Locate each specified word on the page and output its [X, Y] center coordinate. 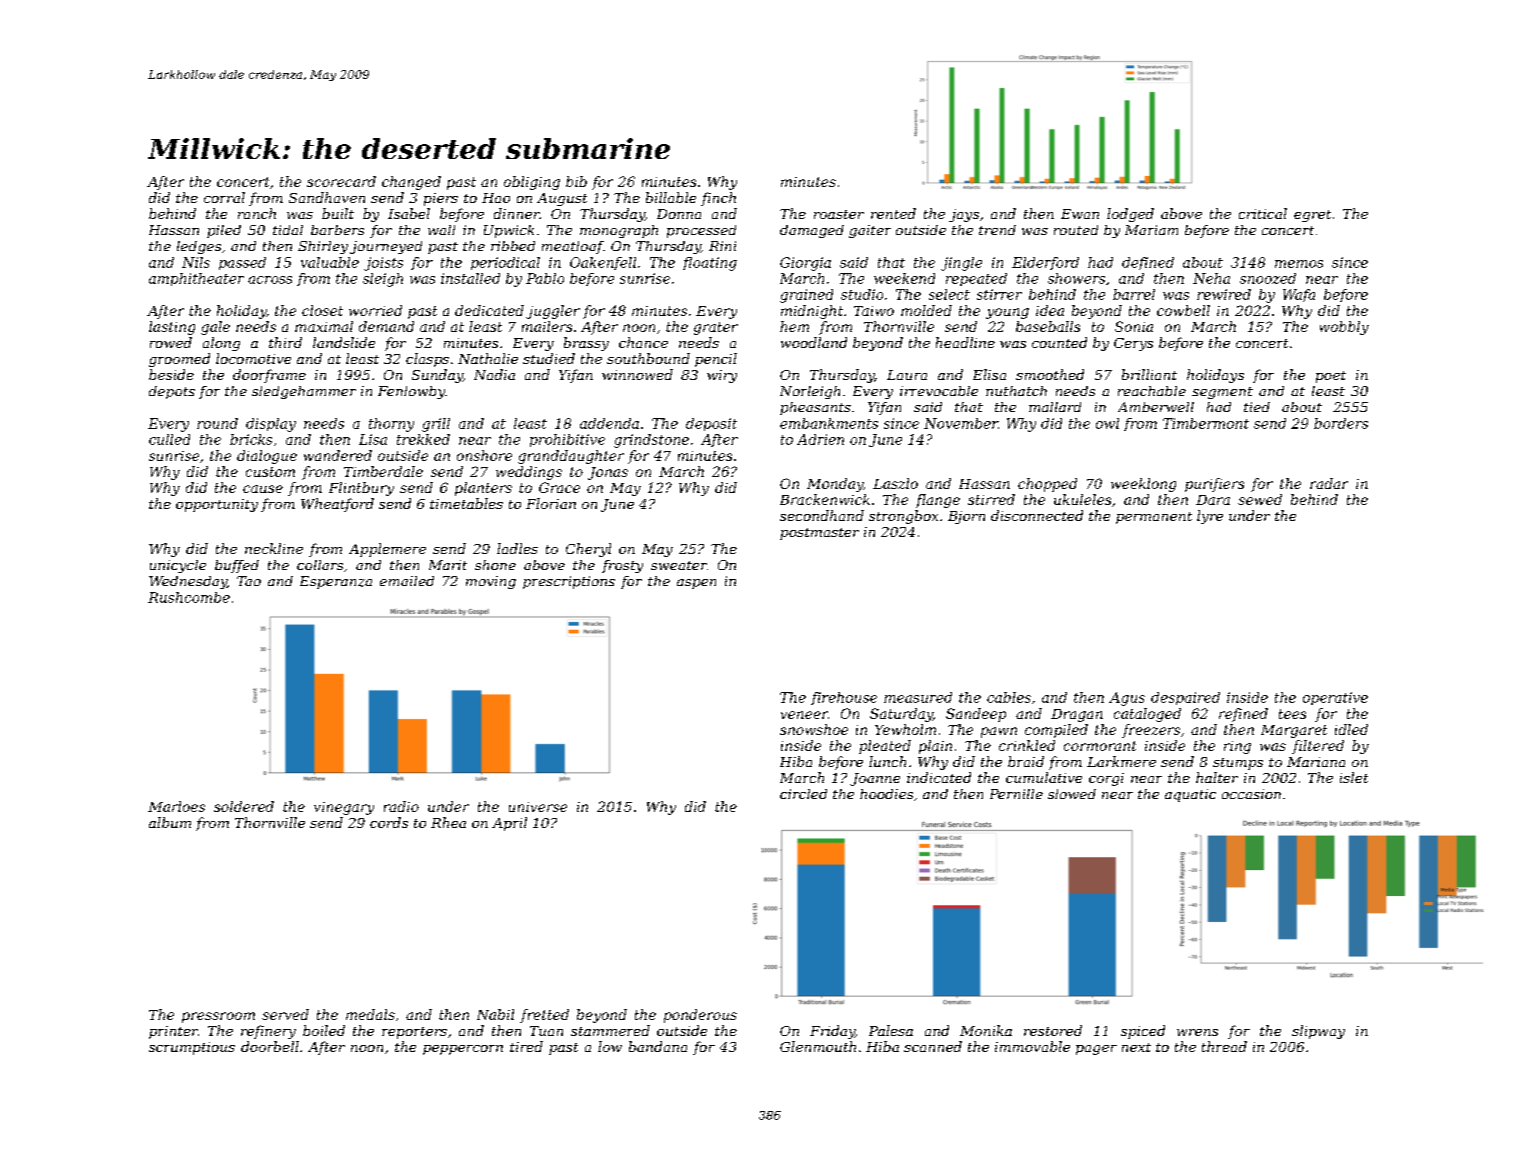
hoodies [886, 794]
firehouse [844, 698]
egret [1312, 216]
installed [470, 278]
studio [862, 294]
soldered [244, 806]
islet [1354, 777]
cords [389, 822]
